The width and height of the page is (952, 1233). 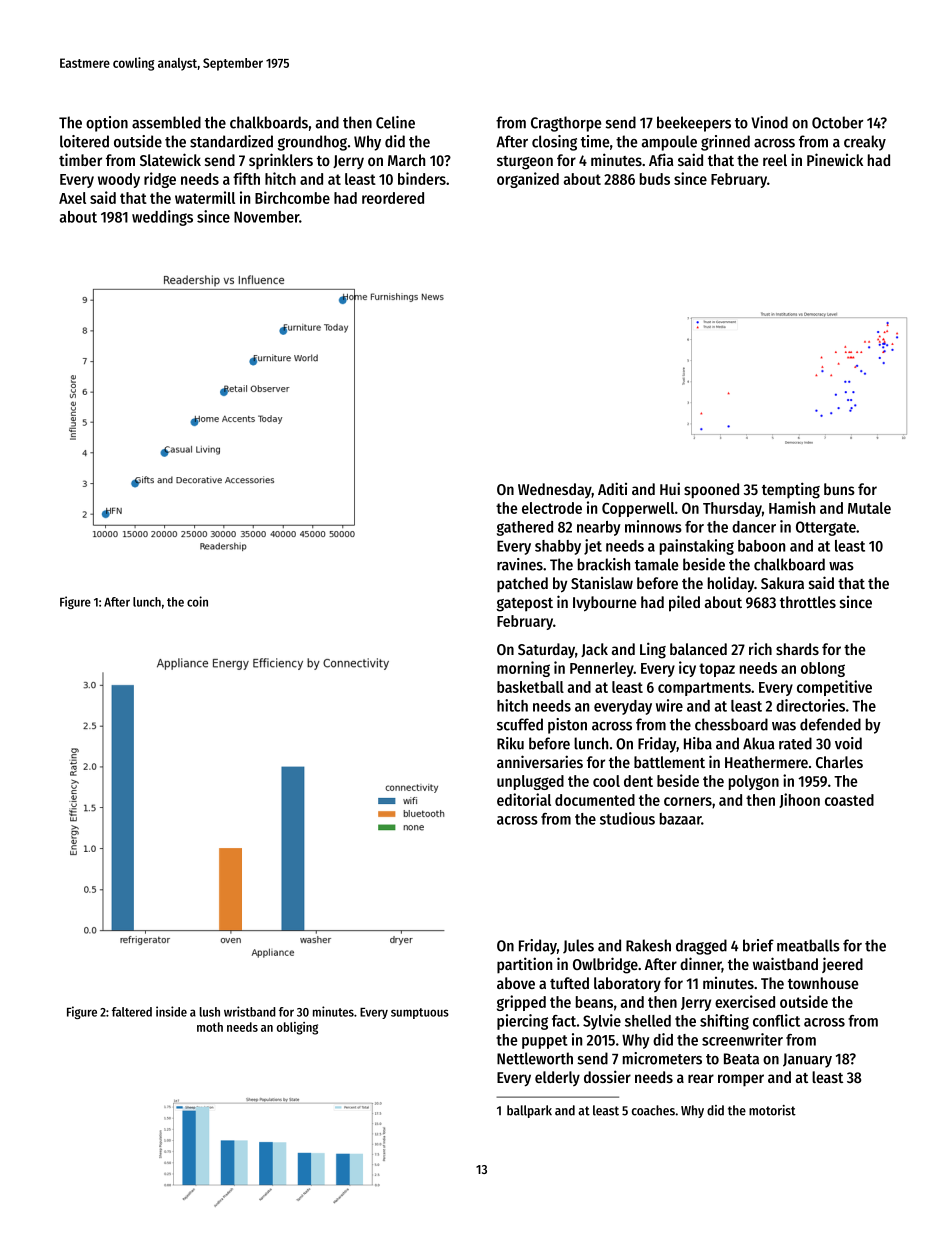 I want to click on woody, so click(x=119, y=180).
